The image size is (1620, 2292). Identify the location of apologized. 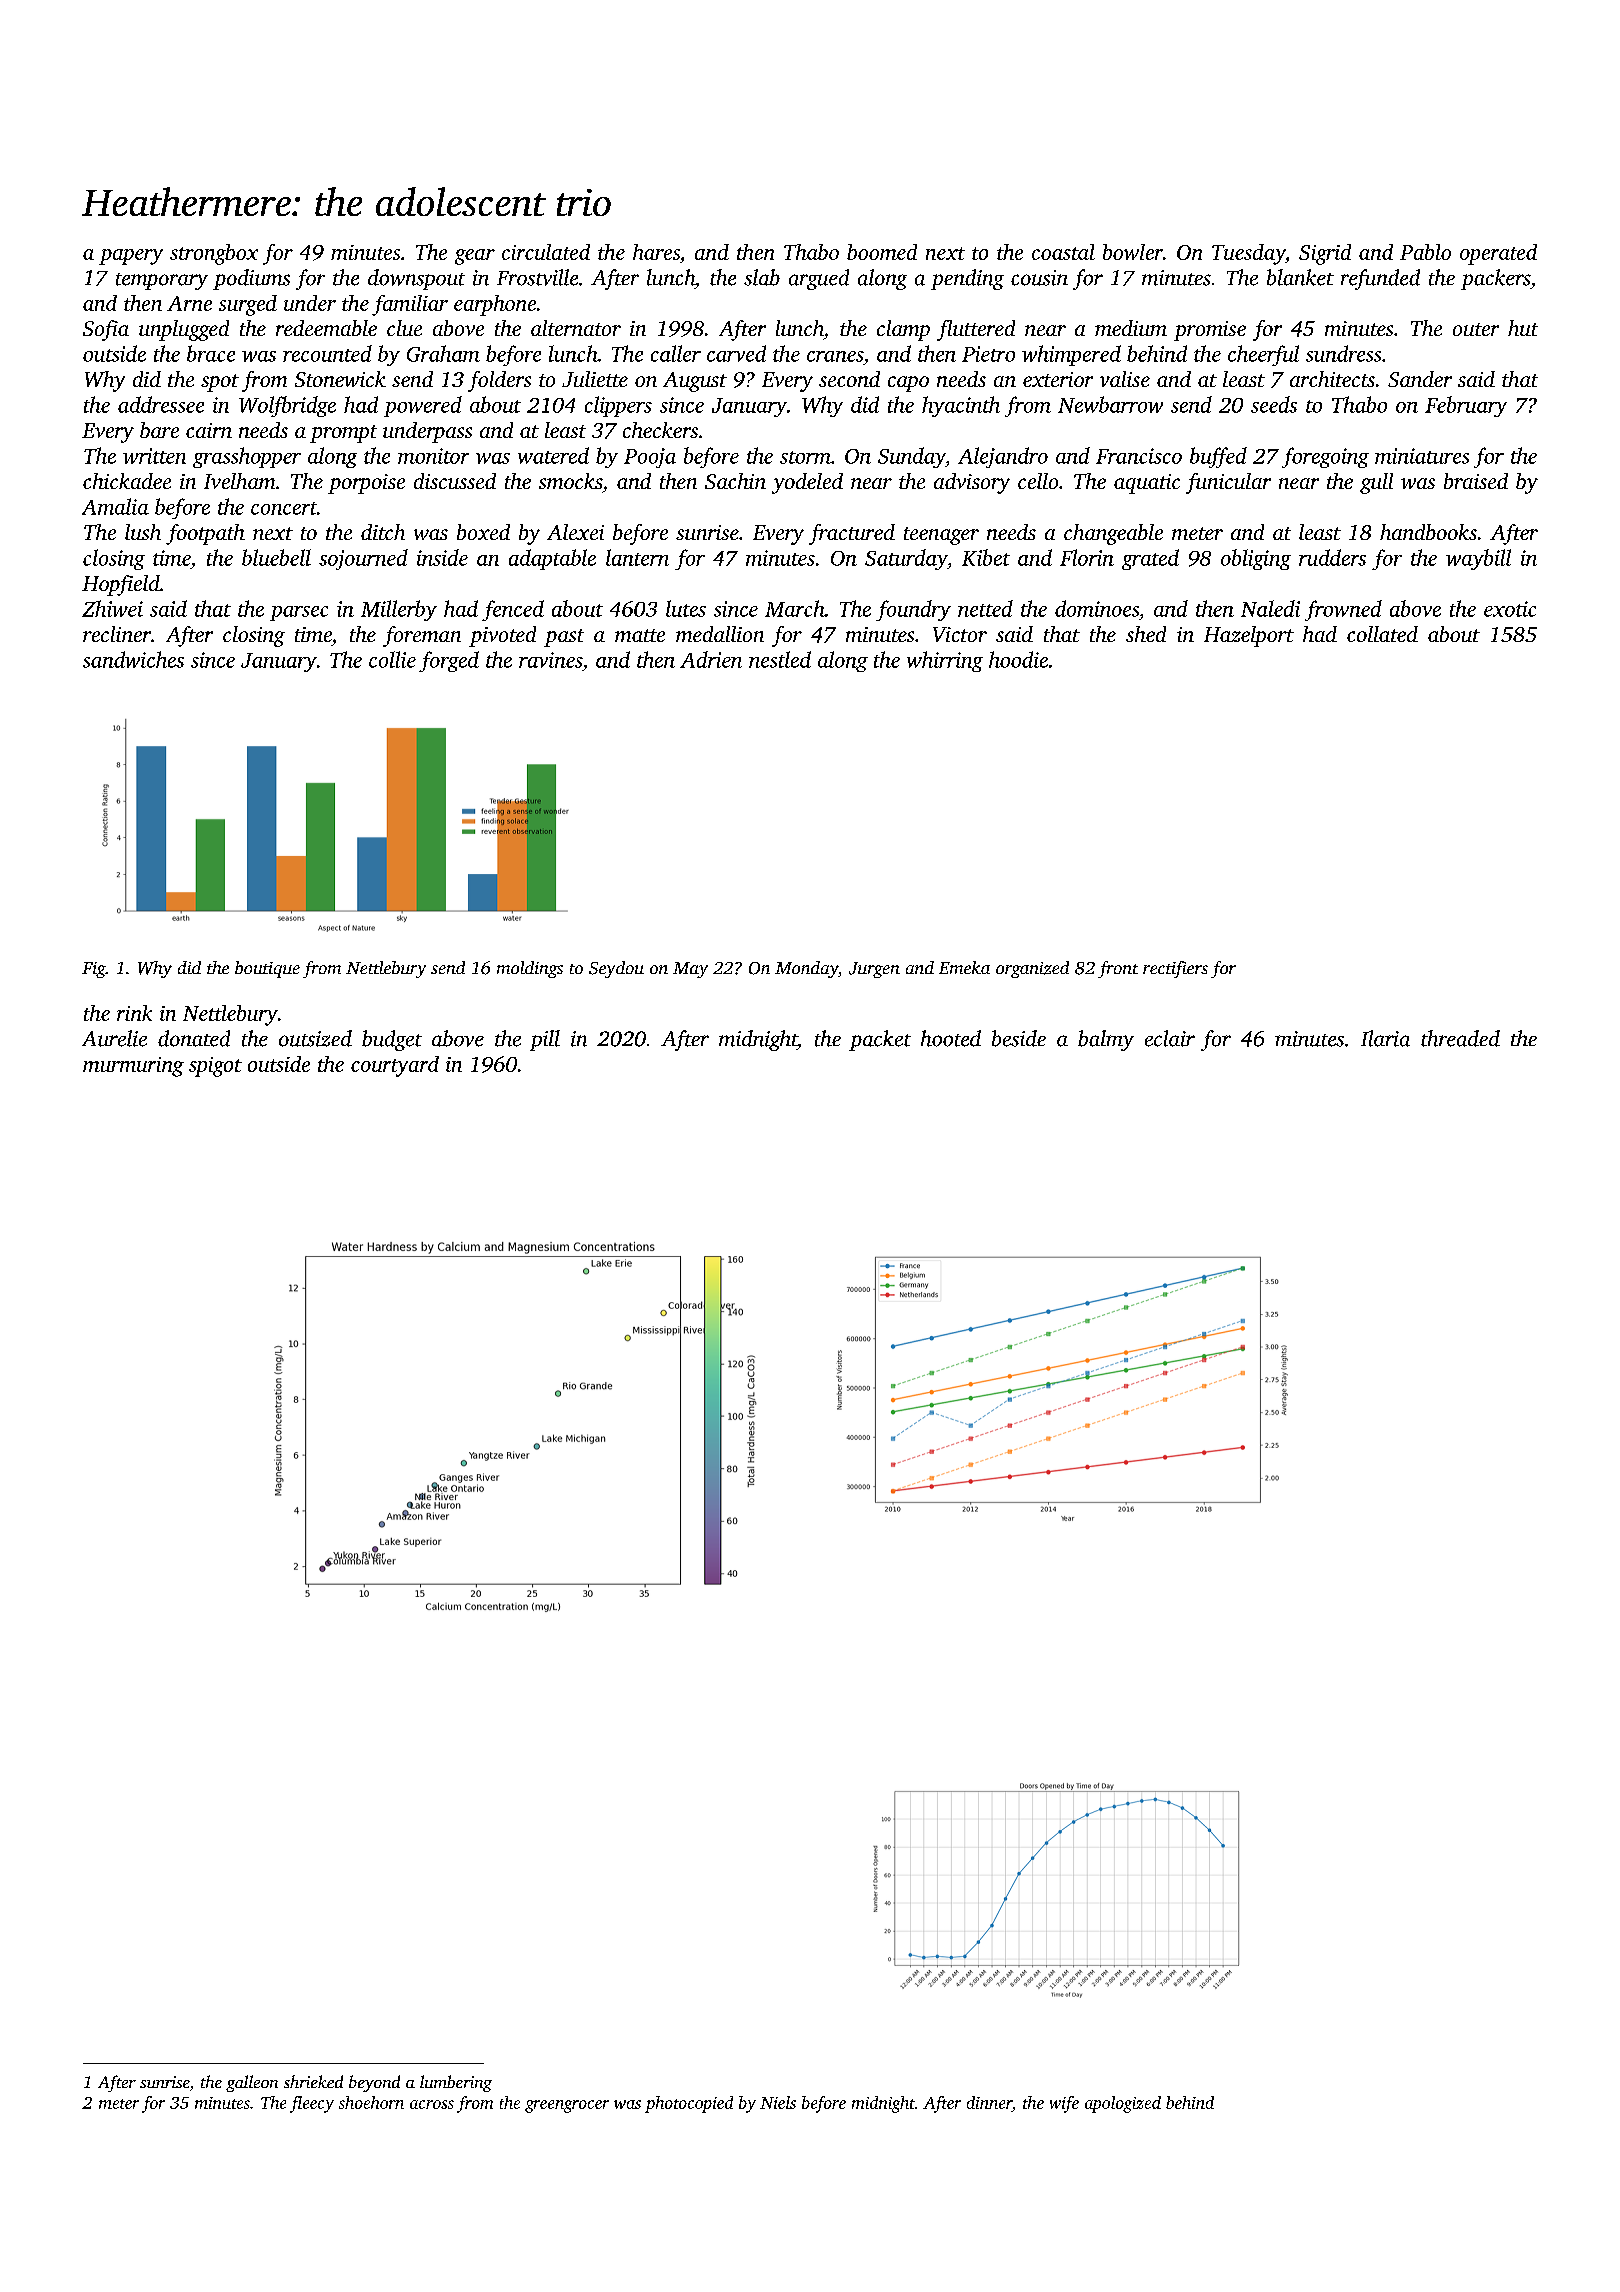
(1123, 2104).
